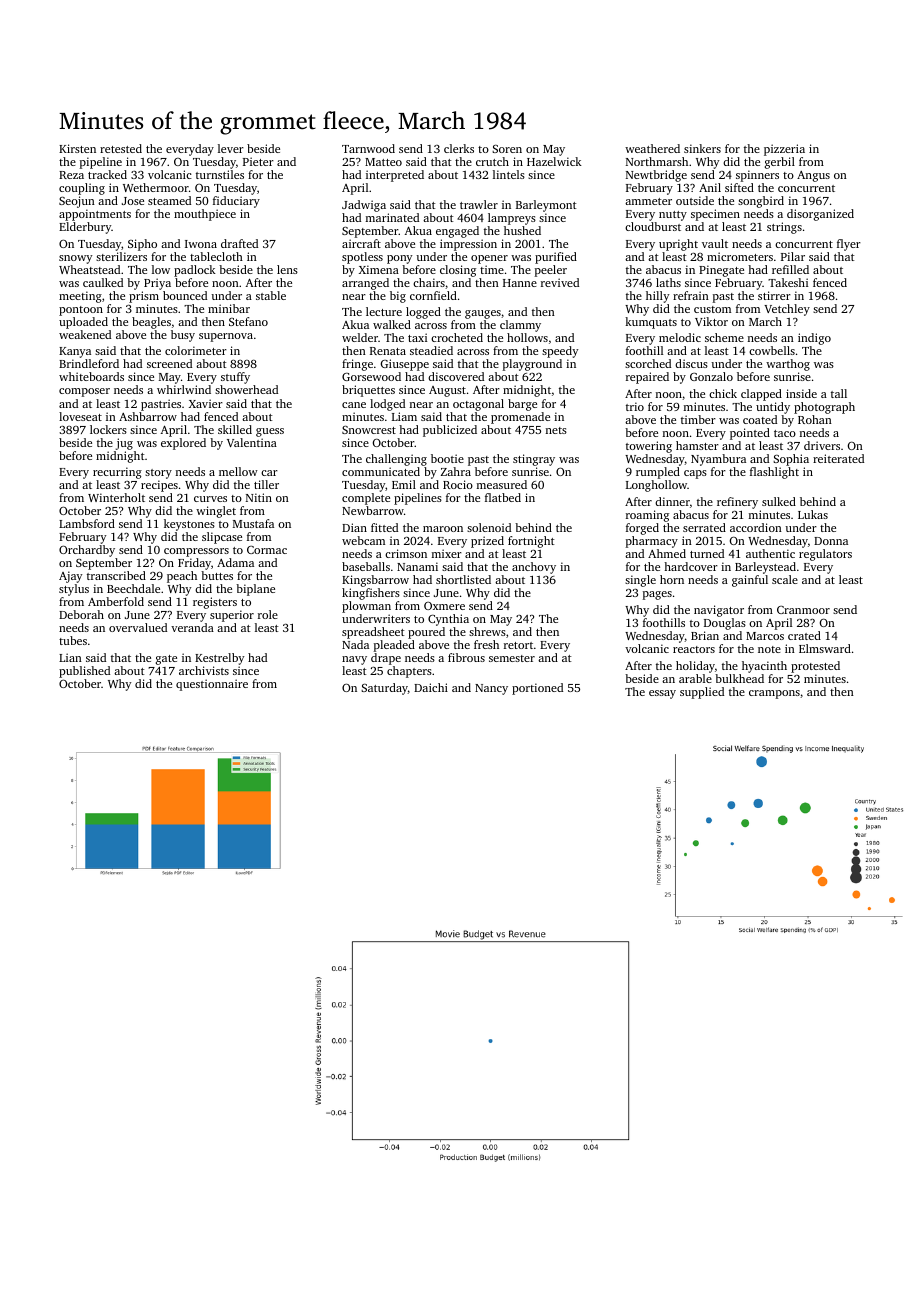 This document has height=1308, width=924. I want to click on overvalued, so click(138, 627).
